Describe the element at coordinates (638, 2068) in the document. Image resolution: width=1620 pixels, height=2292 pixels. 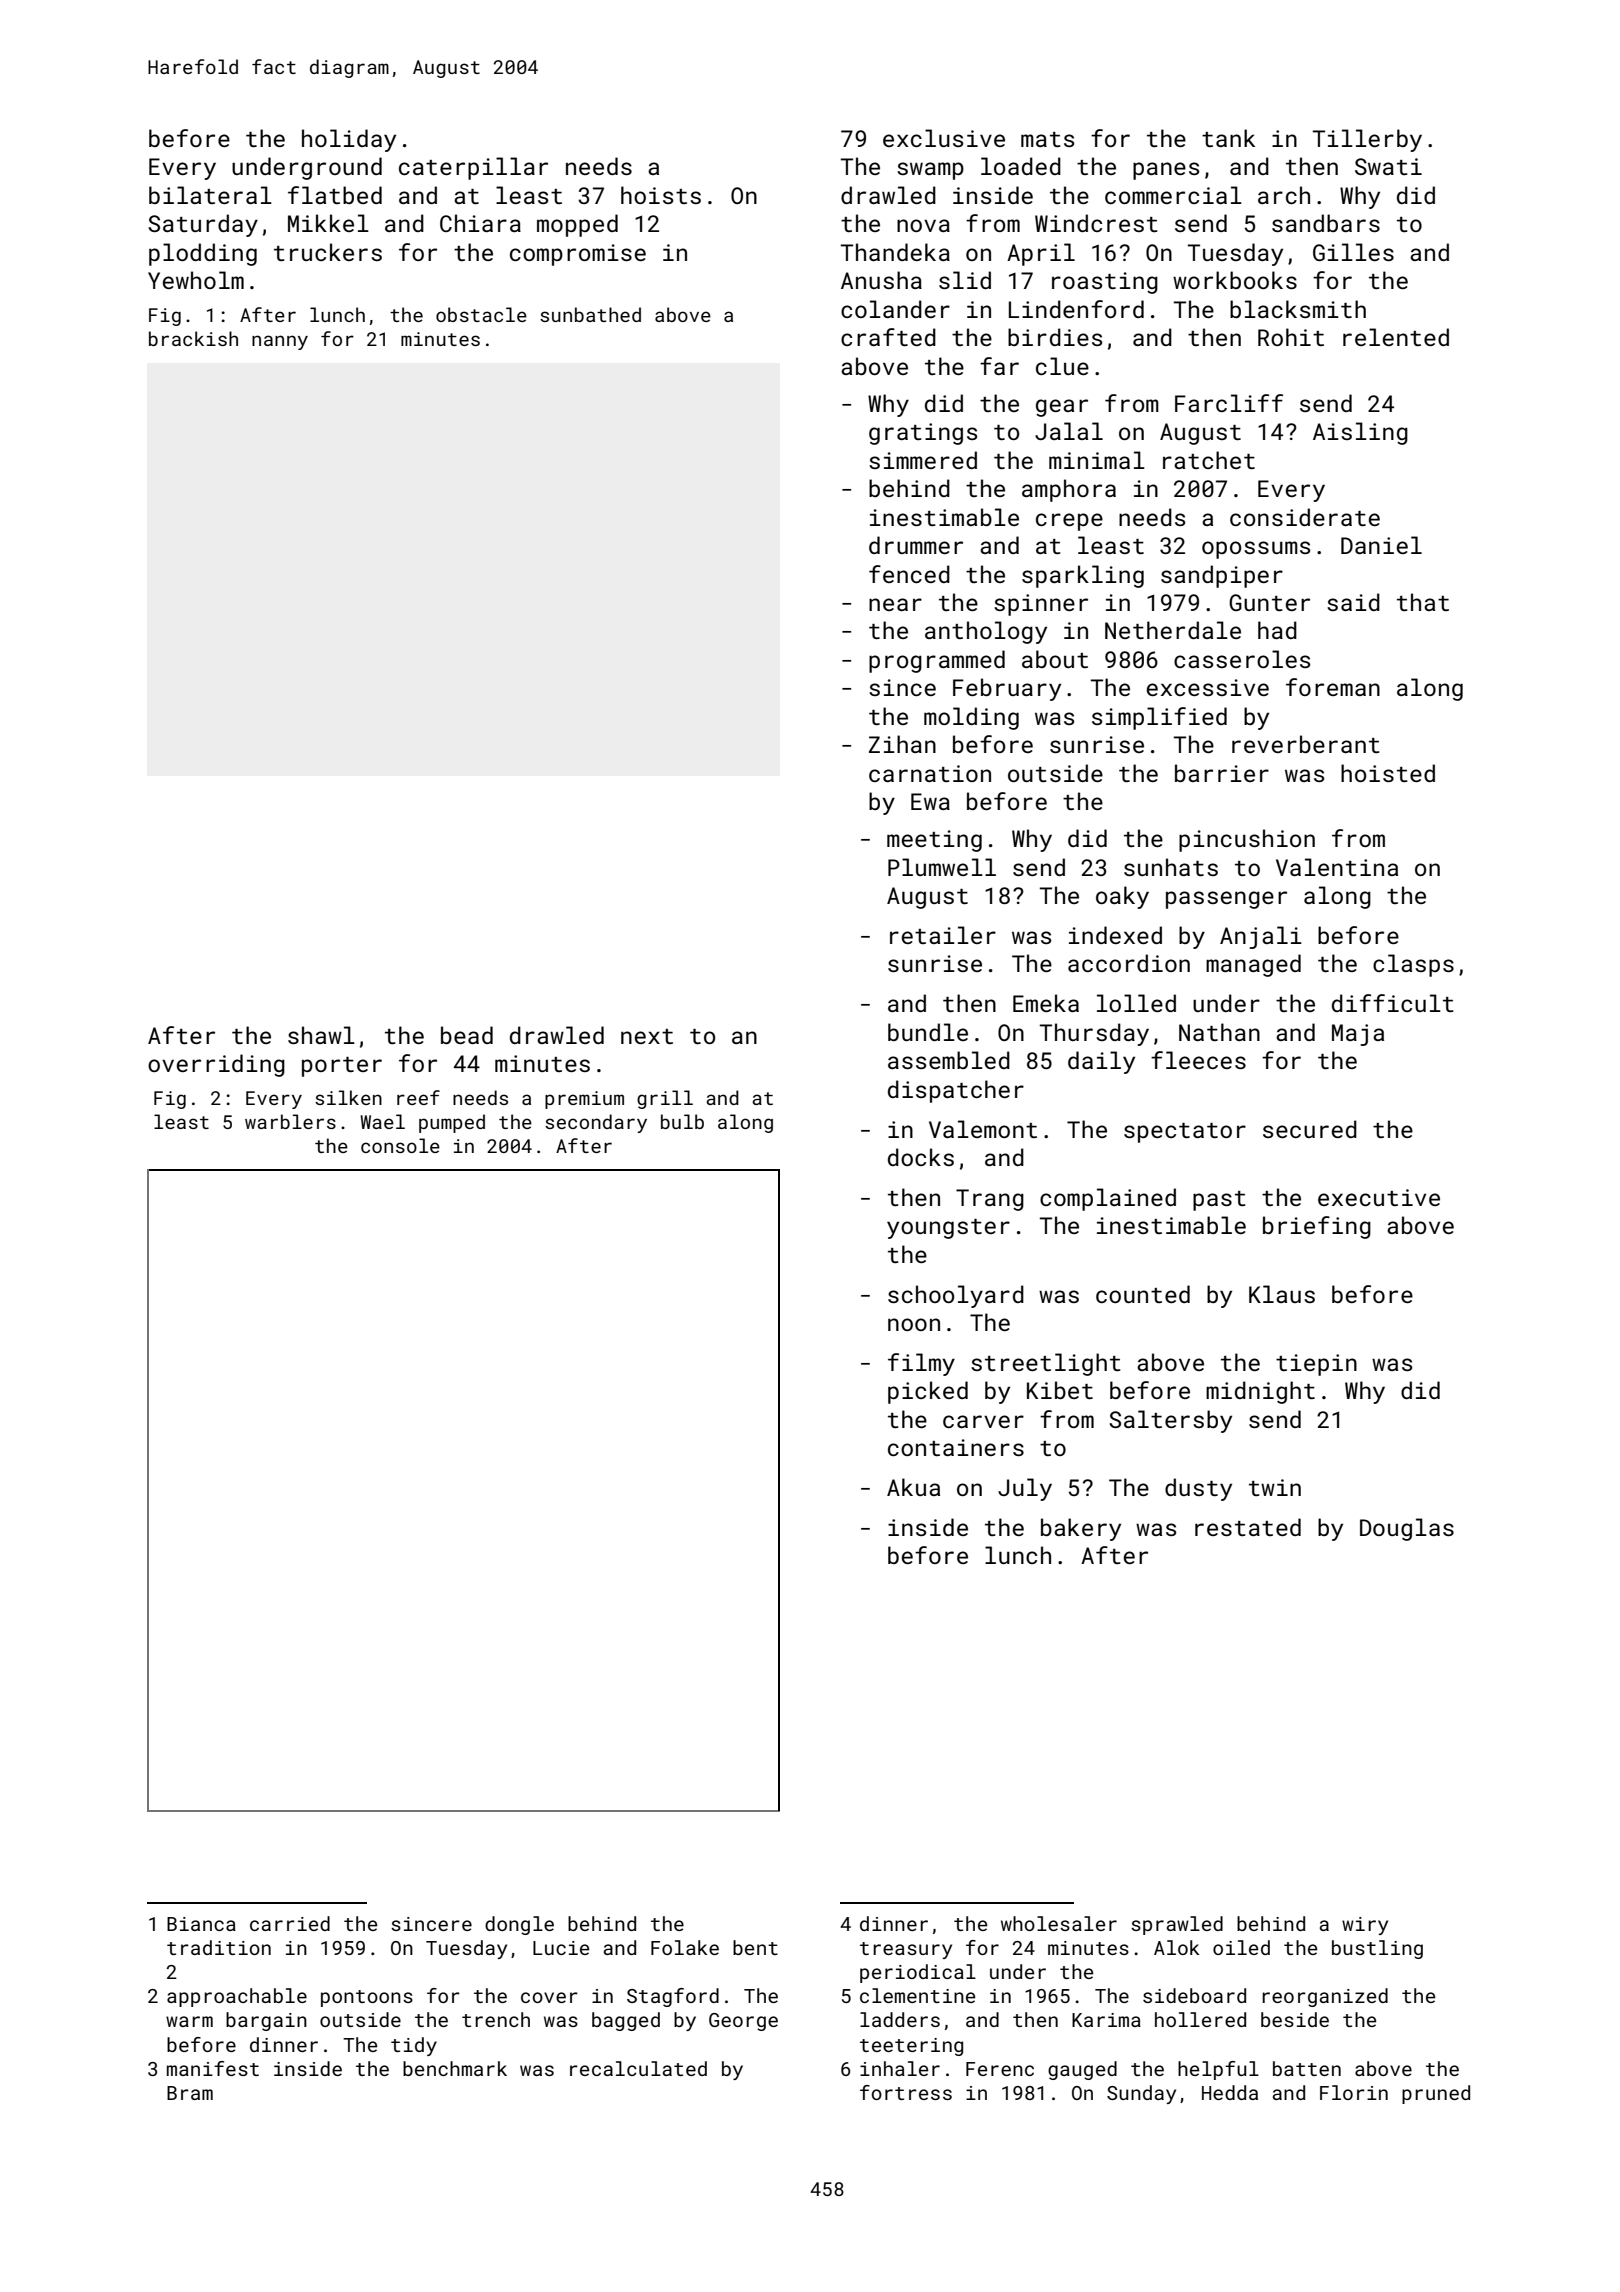
I see `recalculated` at that location.
